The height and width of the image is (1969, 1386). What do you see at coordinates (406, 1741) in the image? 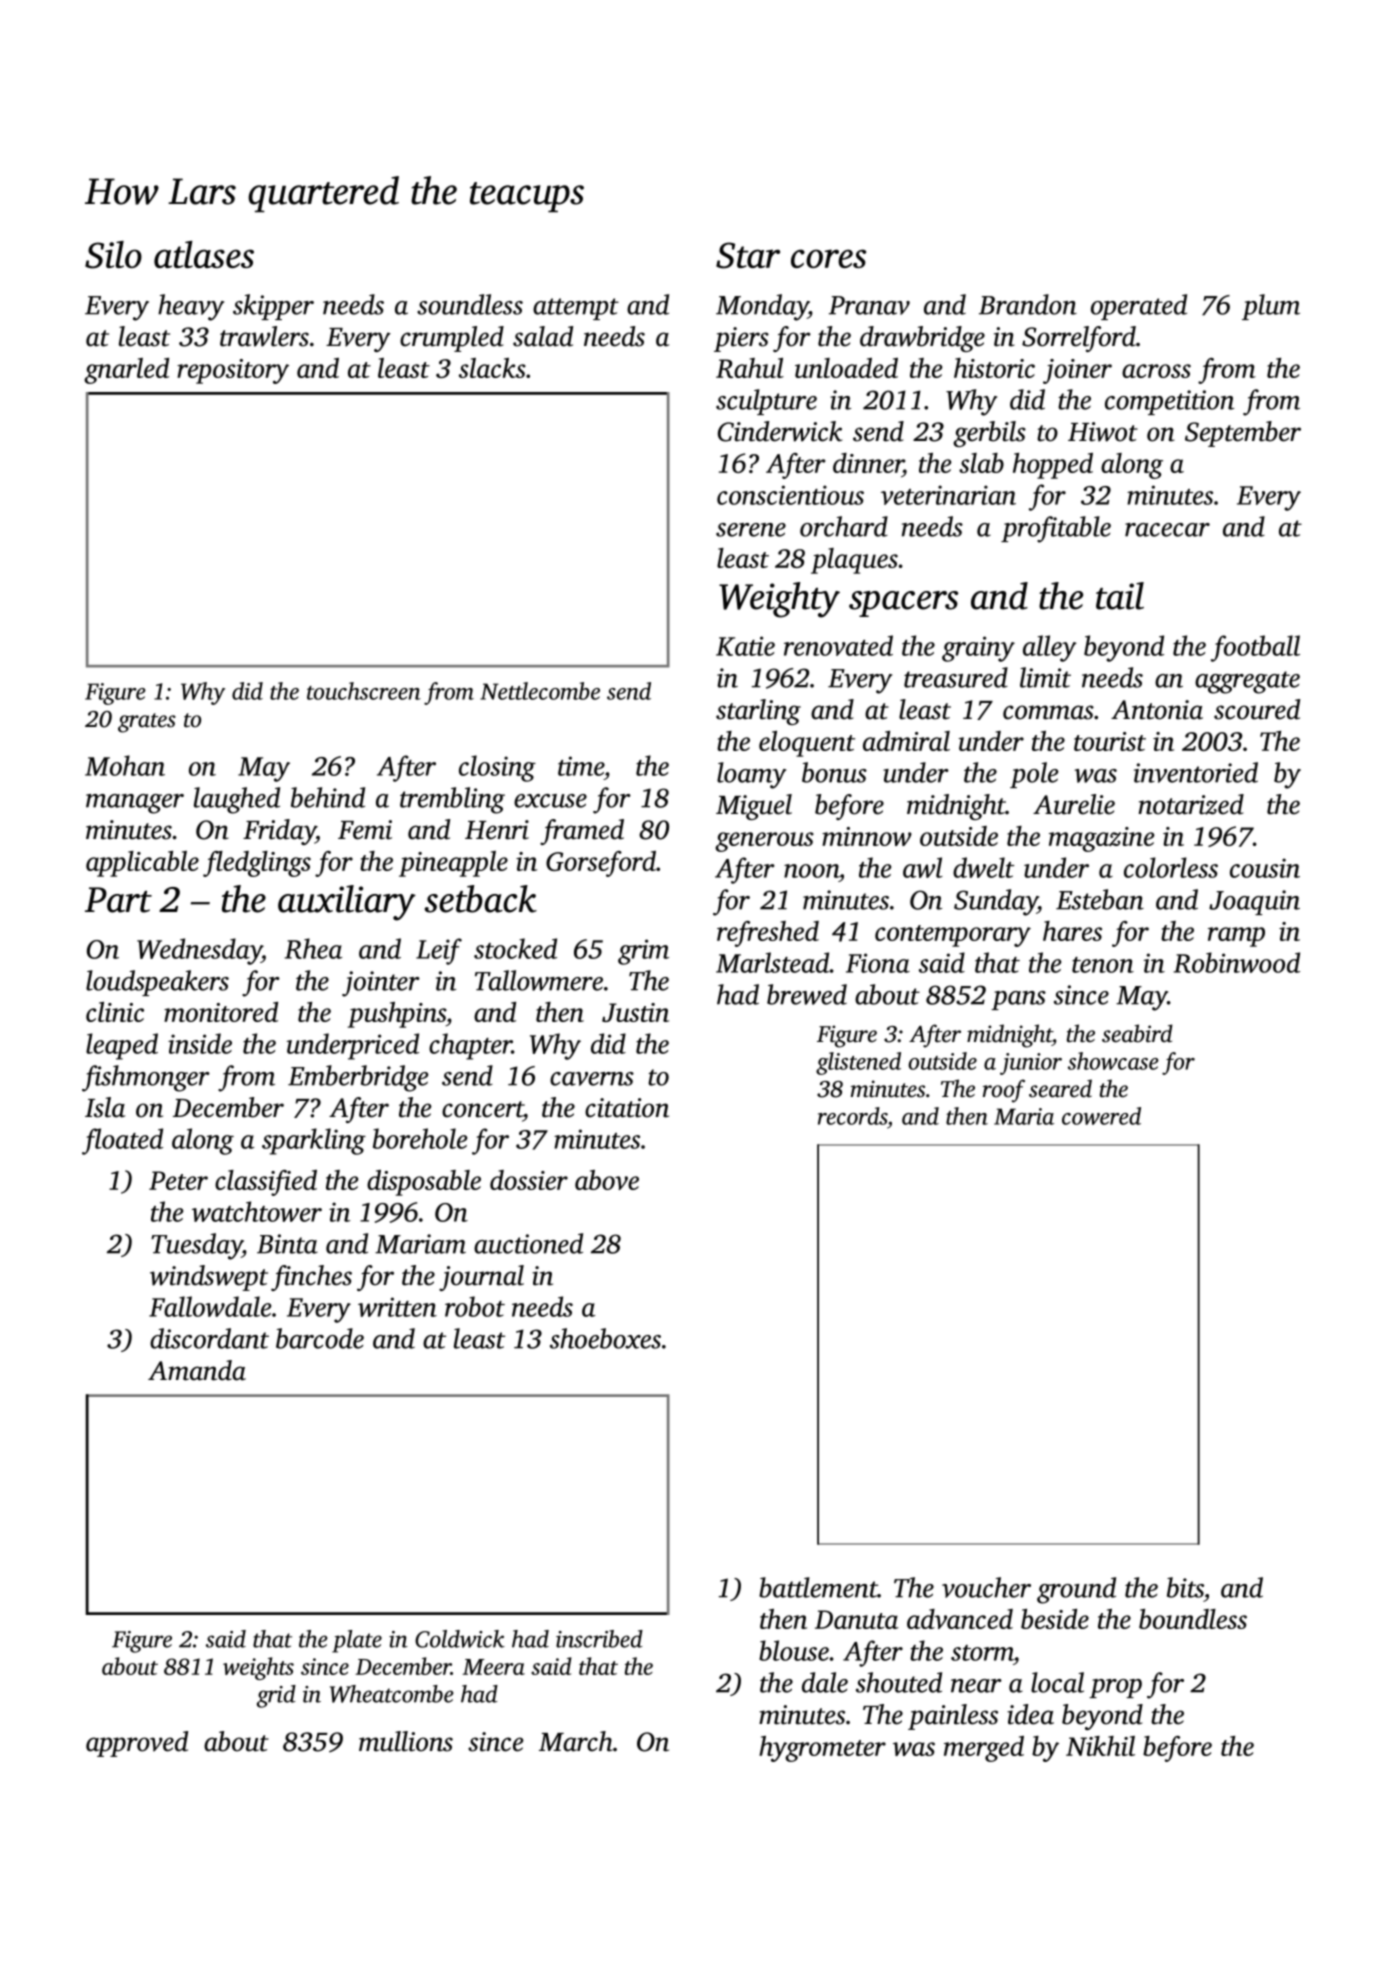
I see `mullions` at bounding box center [406, 1741].
